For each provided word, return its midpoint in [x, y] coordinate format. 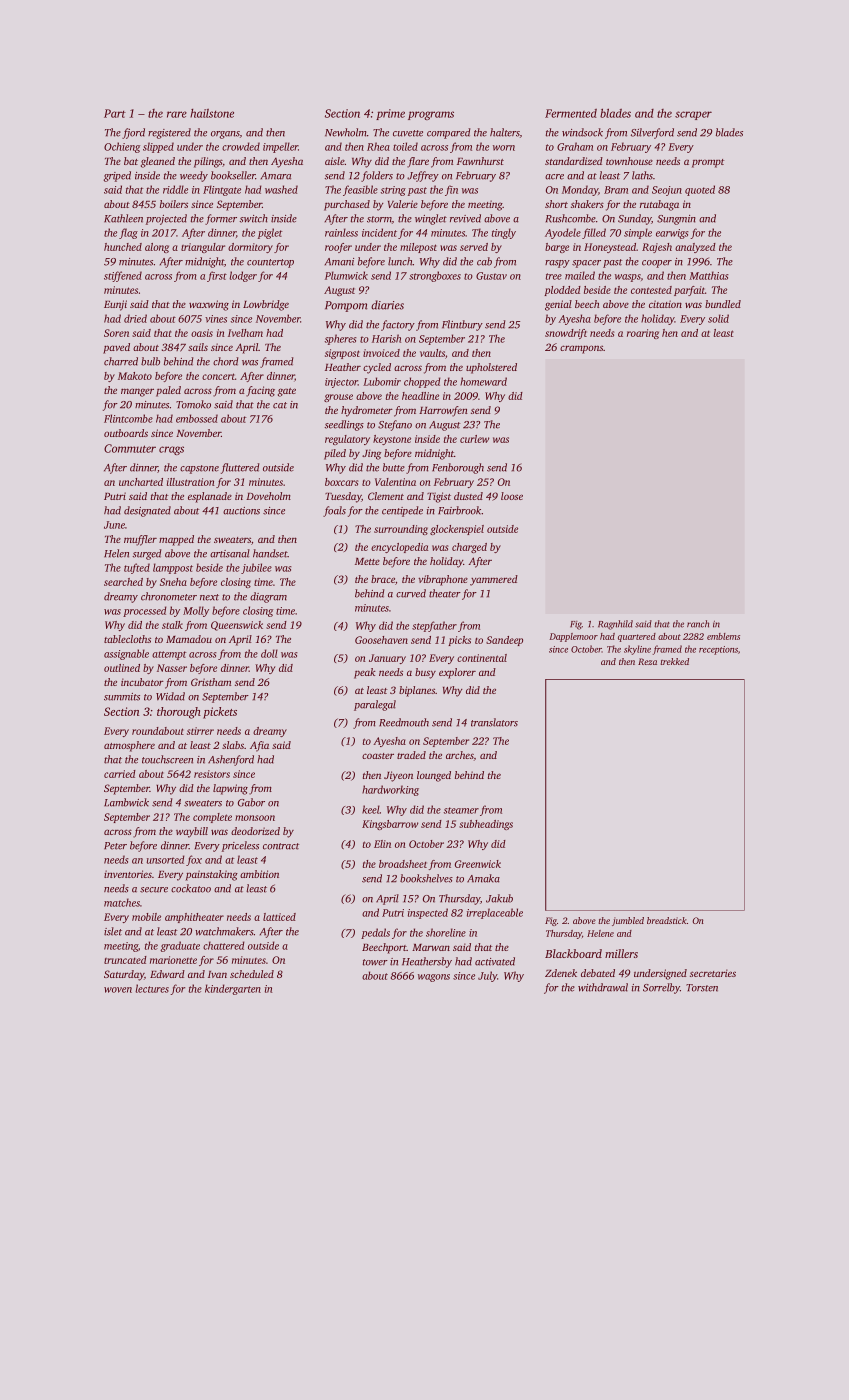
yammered [494, 580]
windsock [582, 132]
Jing [371, 454]
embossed [197, 418]
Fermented [571, 113]
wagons [434, 978]
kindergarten [233, 989]
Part [115, 113]
